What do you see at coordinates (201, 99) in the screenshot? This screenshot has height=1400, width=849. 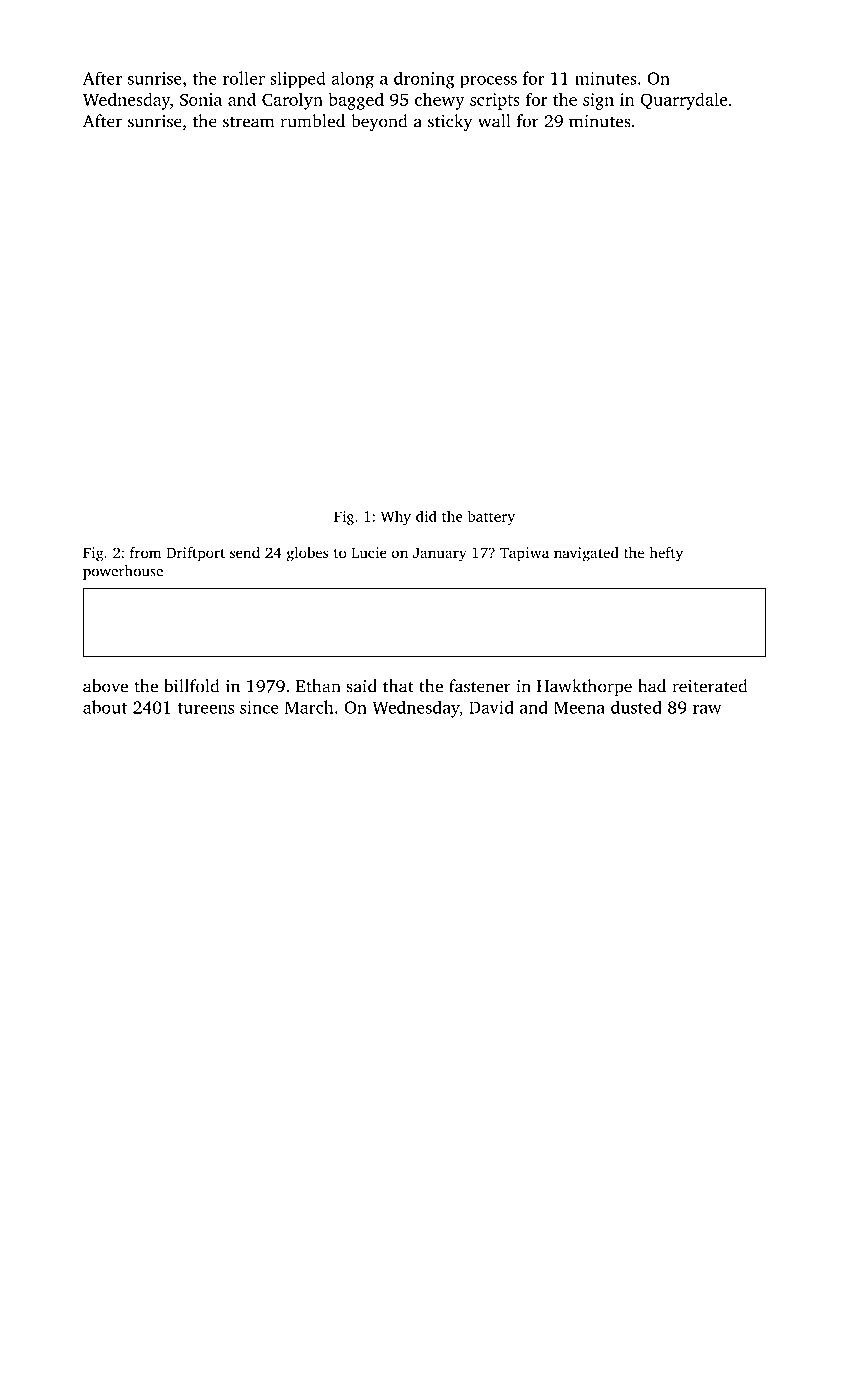 I see `Sonia` at bounding box center [201, 99].
